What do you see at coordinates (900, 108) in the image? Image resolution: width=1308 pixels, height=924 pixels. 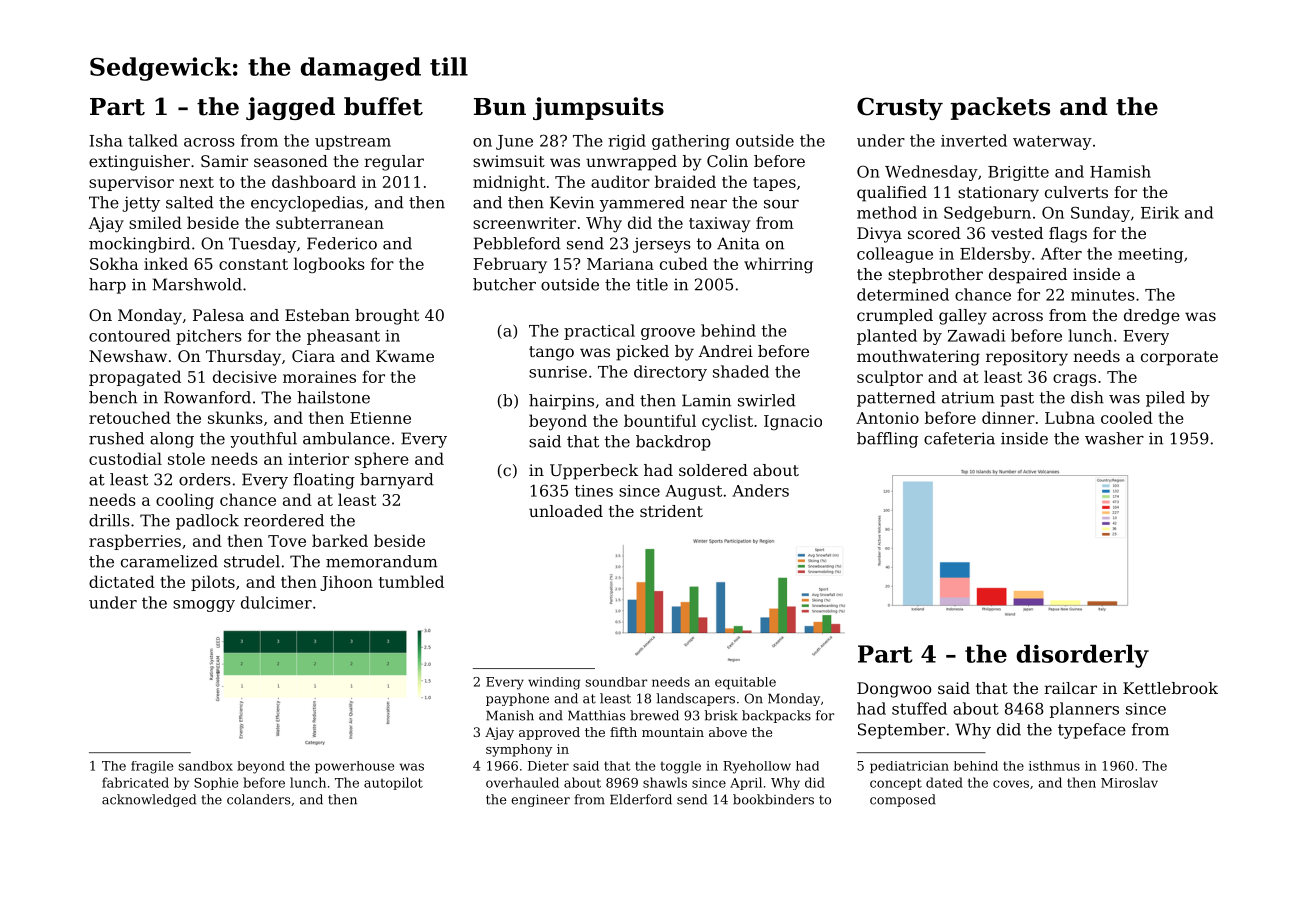 I see `Crusty` at bounding box center [900, 108].
